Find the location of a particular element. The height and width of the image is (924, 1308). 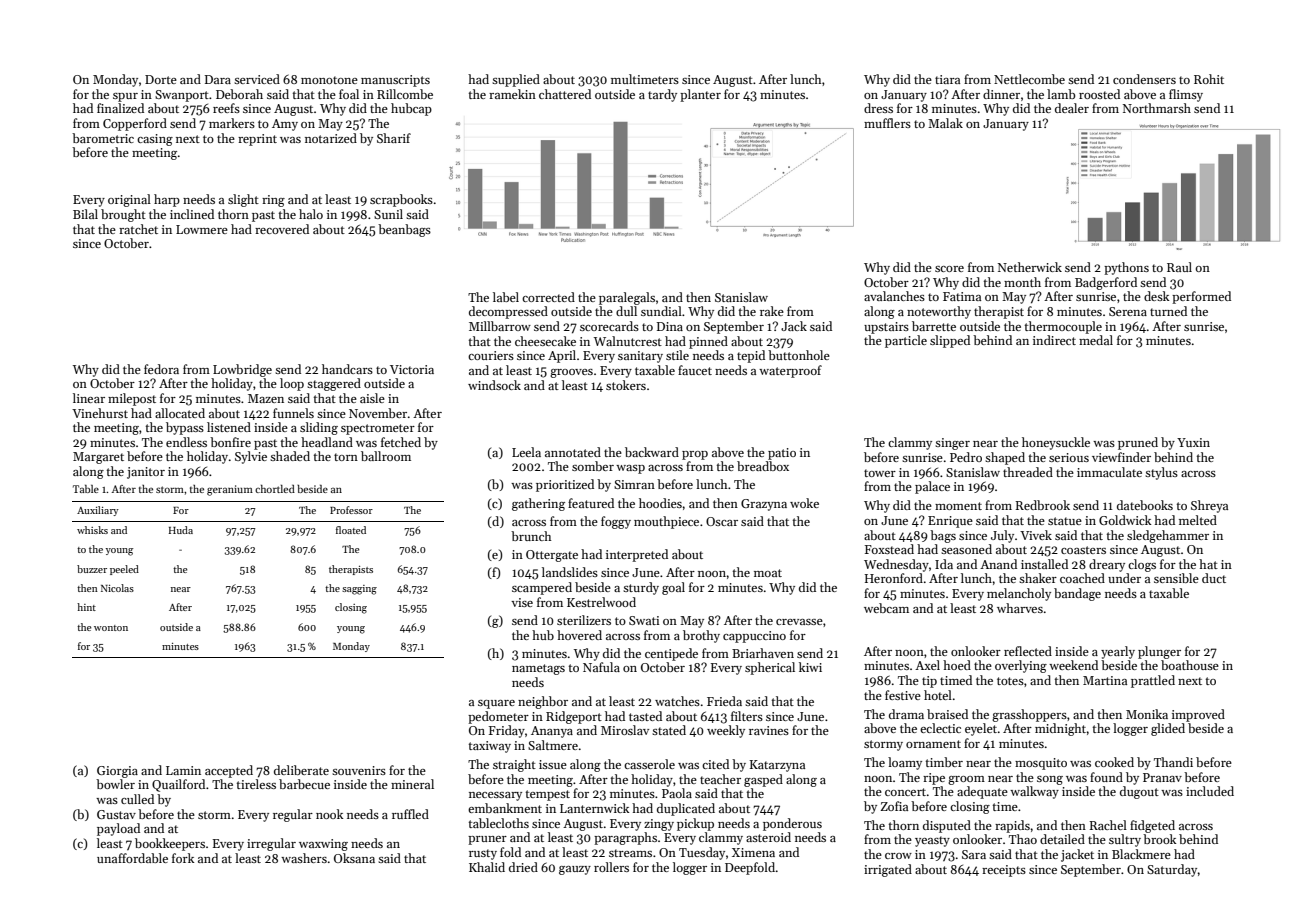

Lowbridge is located at coordinates (242, 370).
